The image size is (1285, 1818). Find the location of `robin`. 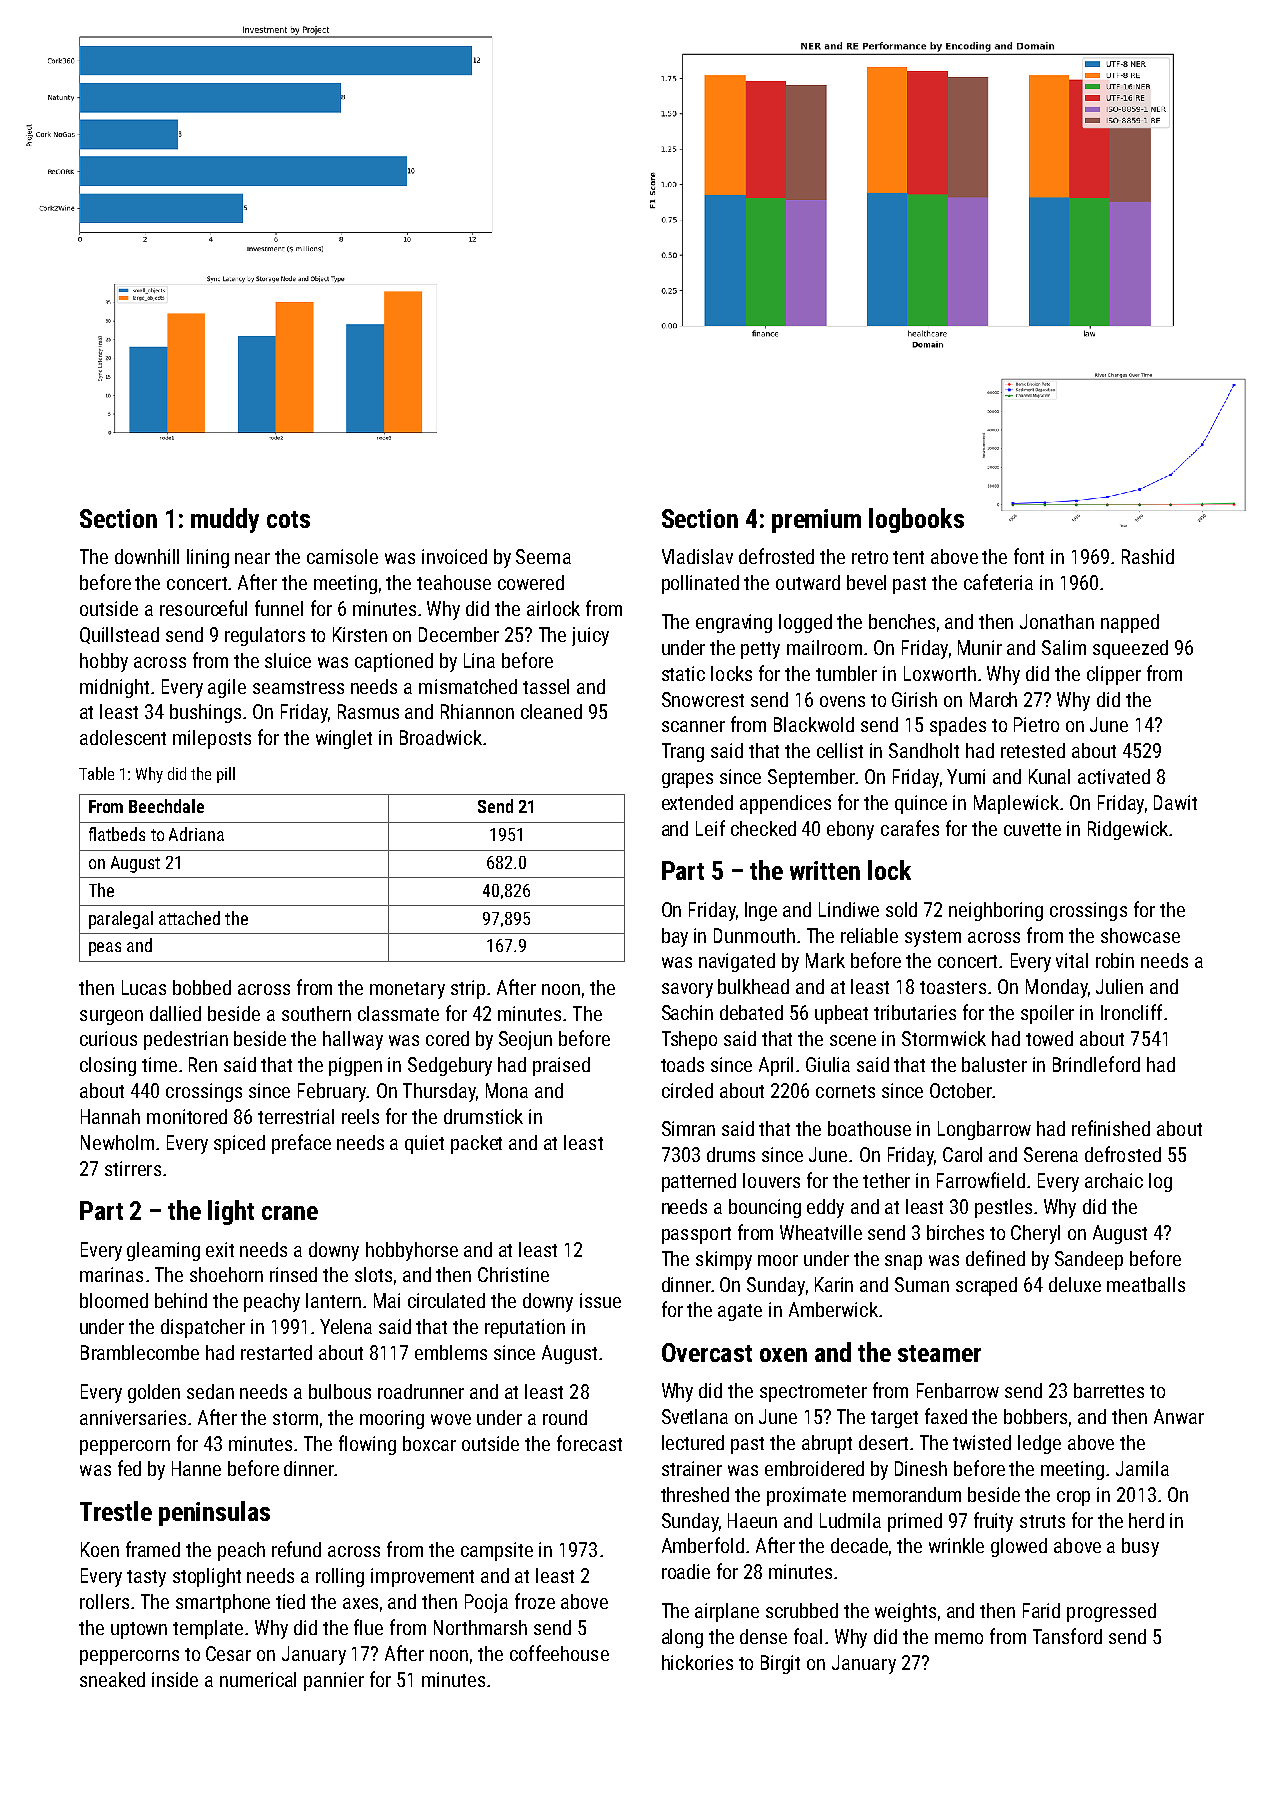

robin is located at coordinates (1115, 960).
